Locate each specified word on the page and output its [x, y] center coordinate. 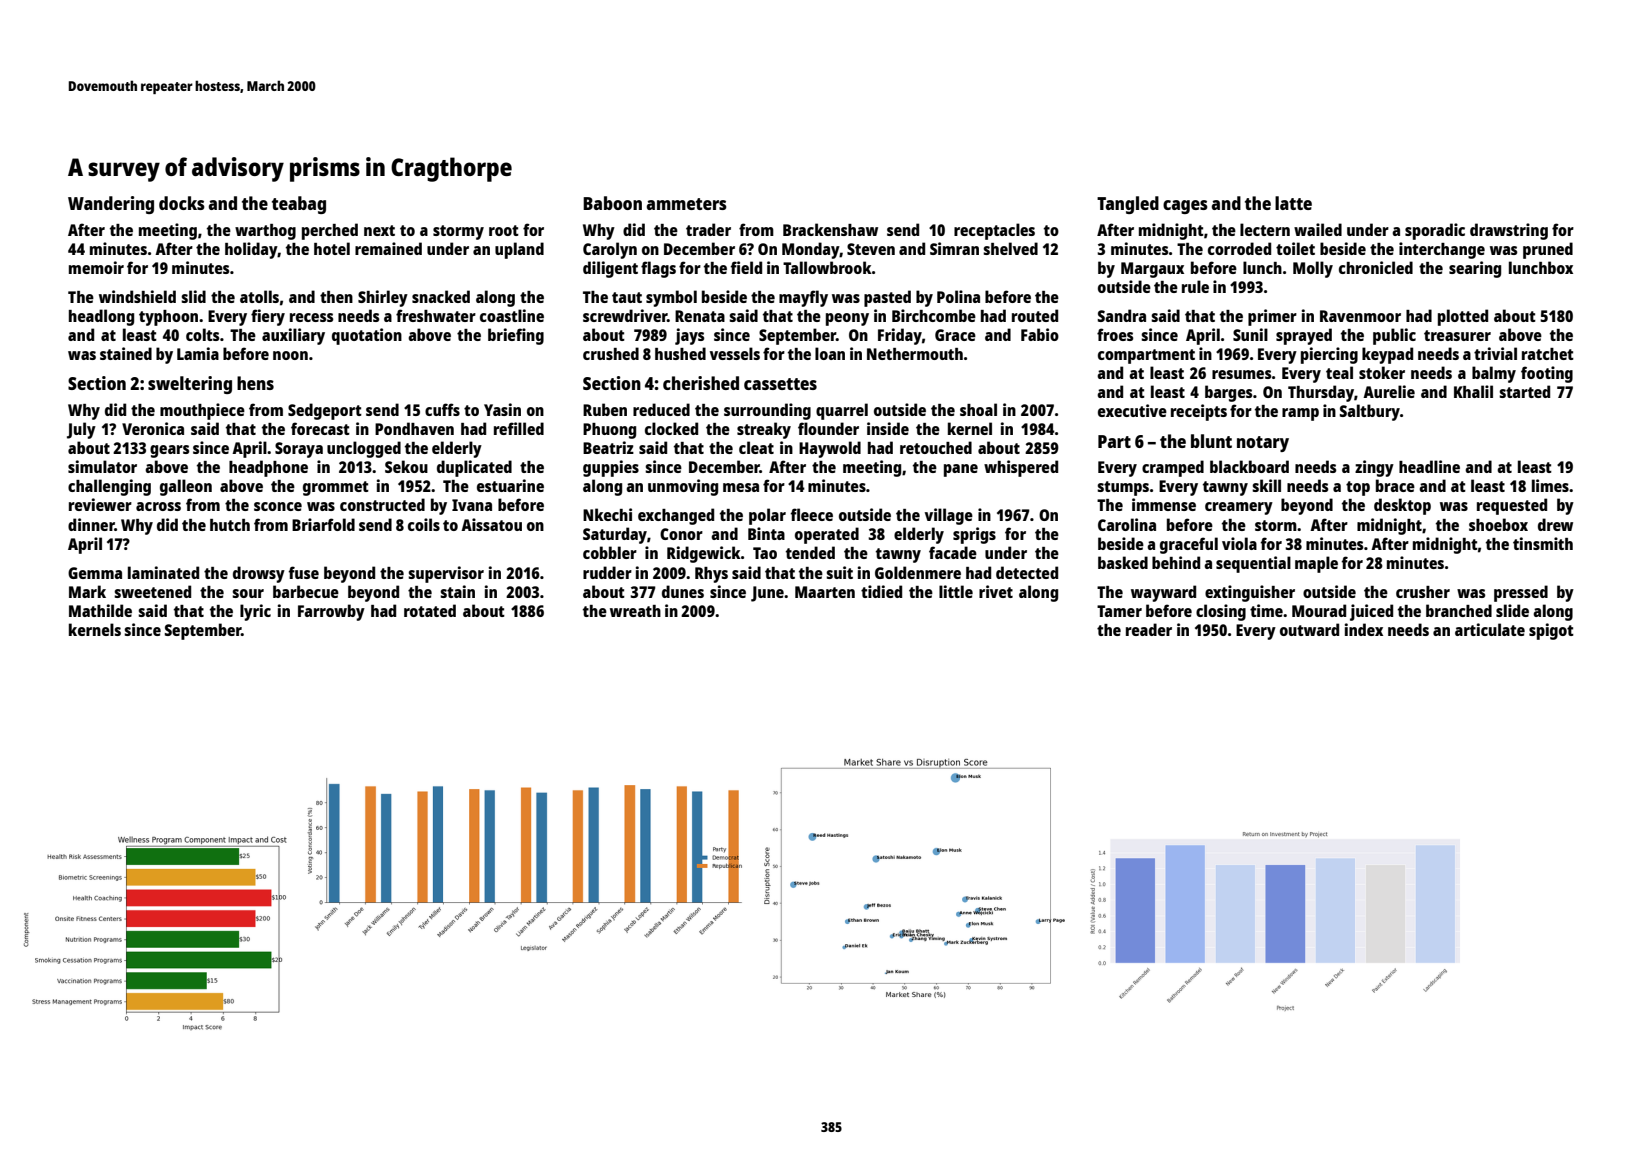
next [379, 230]
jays [689, 336]
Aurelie [1389, 391]
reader [1149, 629]
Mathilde [100, 610]
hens [255, 383]
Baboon [612, 203]
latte [1293, 203]
